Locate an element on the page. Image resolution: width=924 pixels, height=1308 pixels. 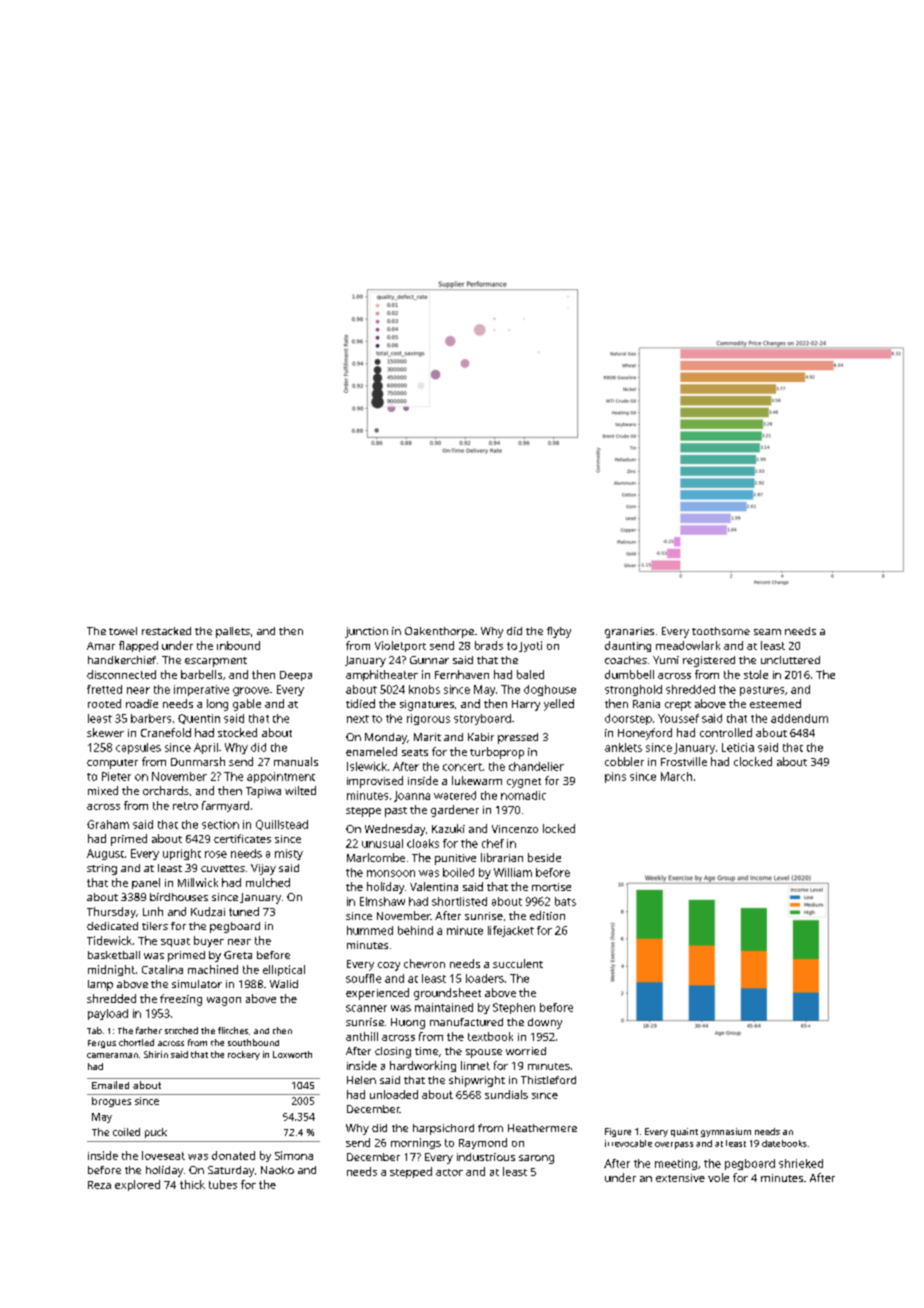
Stephen is located at coordinates (514, 1008).
